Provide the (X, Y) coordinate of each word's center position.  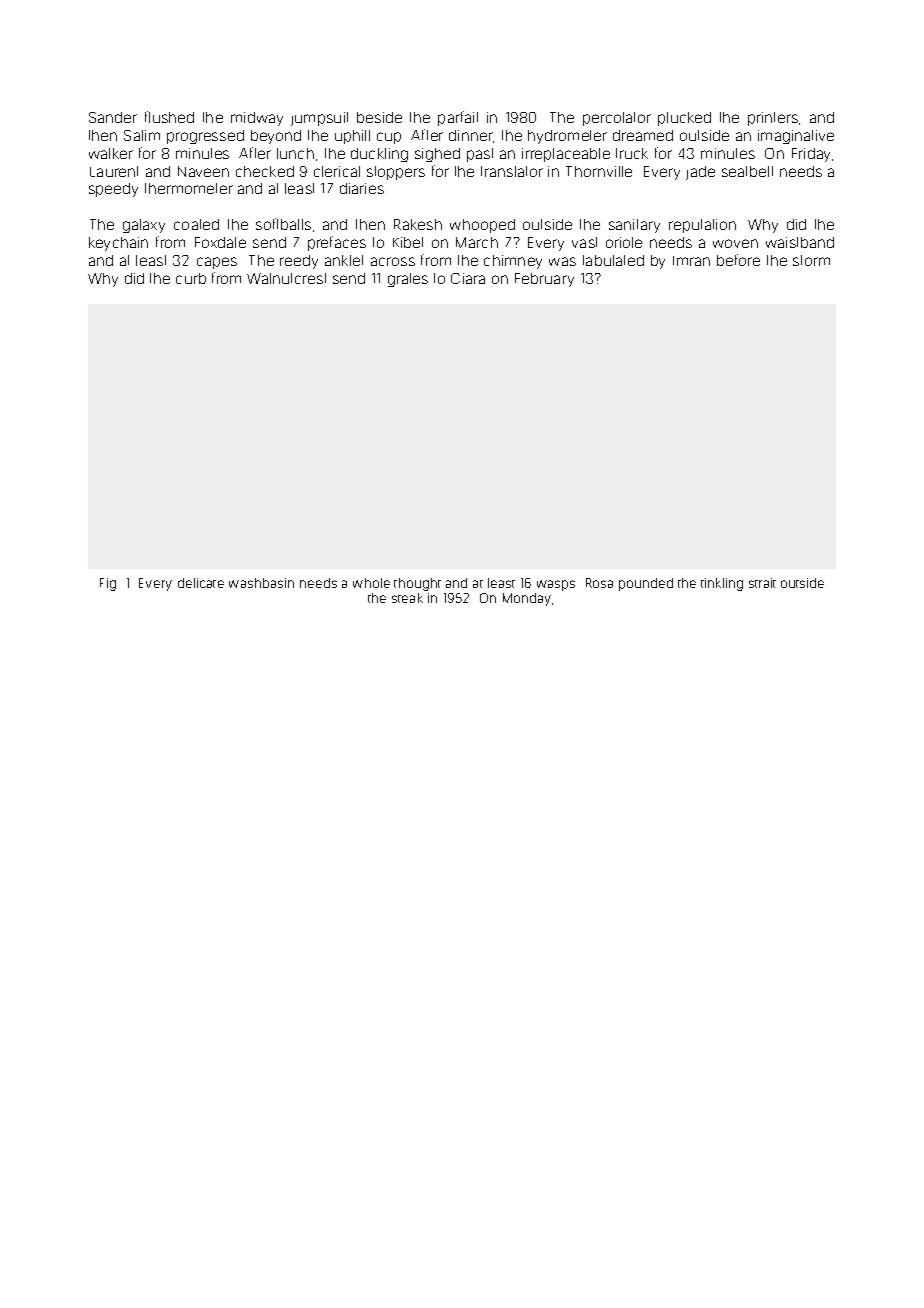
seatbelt (747, 171)
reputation (702, 226)
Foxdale (220, 242)
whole (371, 583)
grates (408, 280)
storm (811, 260)
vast (584, 242)
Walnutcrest (286, 278)
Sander (113, 117)
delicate (201, 583)
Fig (108, 584)
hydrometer (567, 137)
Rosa (599, 583)
